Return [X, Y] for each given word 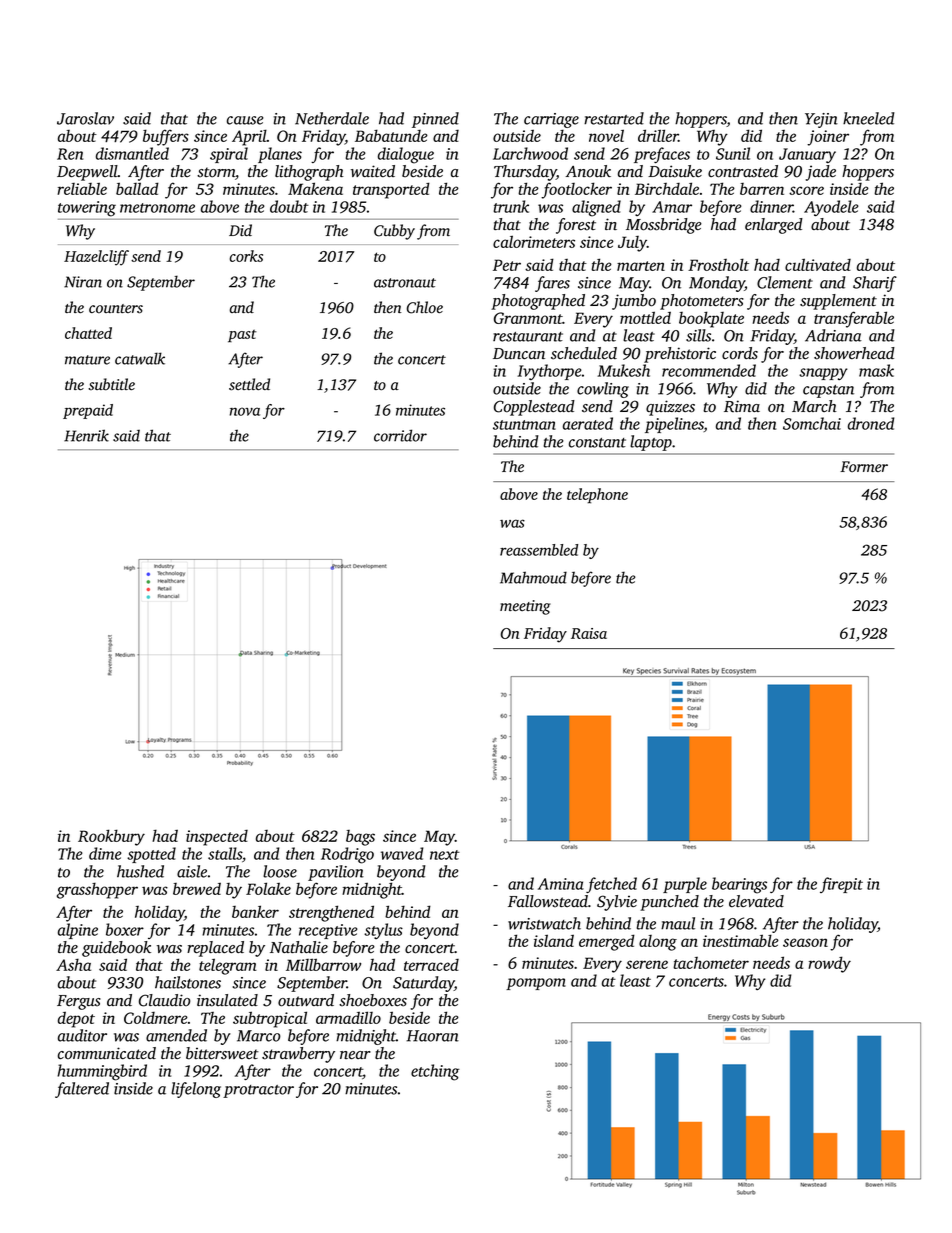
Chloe [425, 307]
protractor [258, 1091]
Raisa [589, 633]
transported [391, 190]
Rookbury [111, 837]
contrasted [743, 171]
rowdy [829, 964]
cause [245, 120]
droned [871, 423]
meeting [525, 607]
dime [105, 853]
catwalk [140, 358]
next [445, 855]
